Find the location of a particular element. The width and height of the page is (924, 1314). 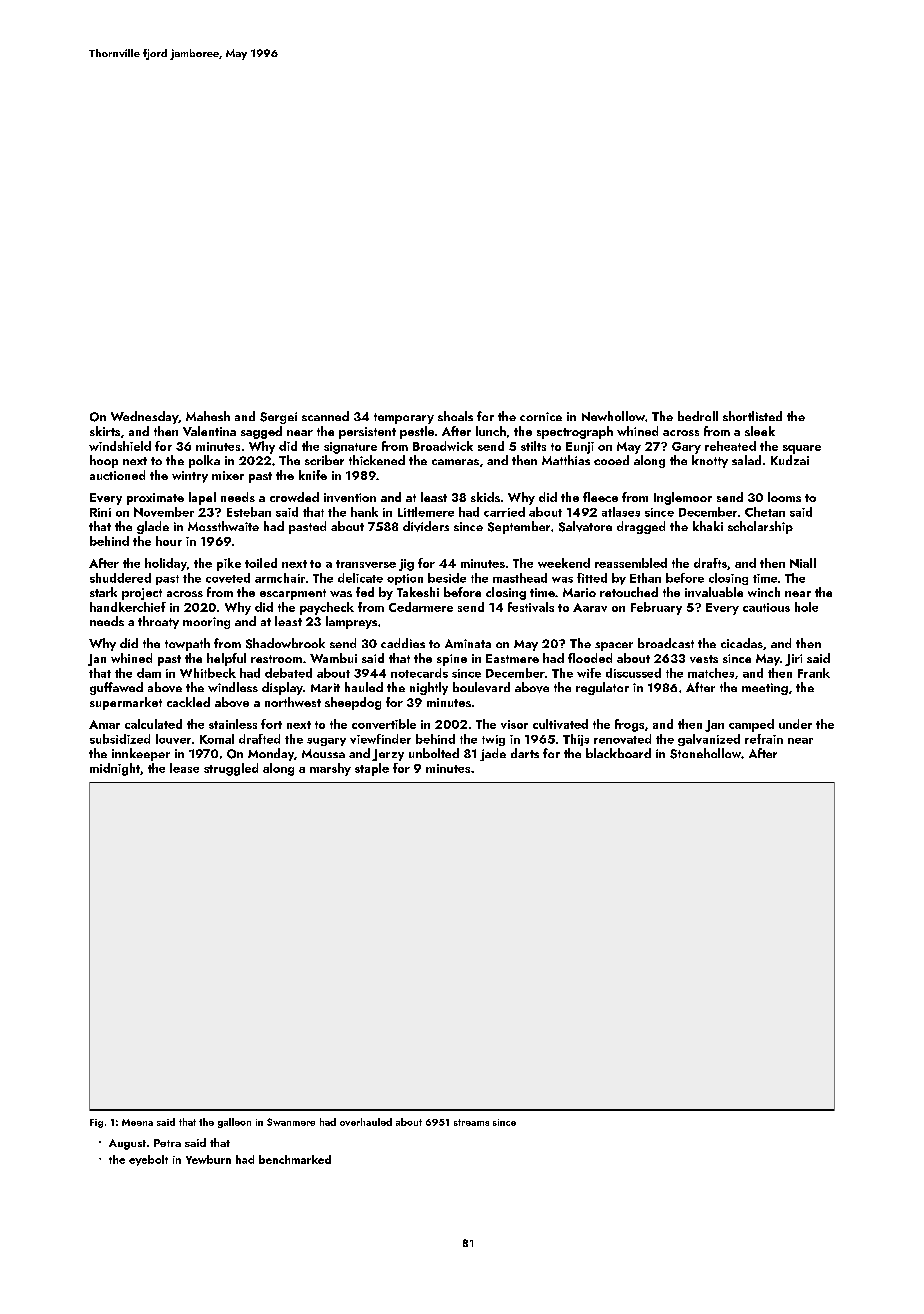

Mahesh is located at coordinates (208, 416).
